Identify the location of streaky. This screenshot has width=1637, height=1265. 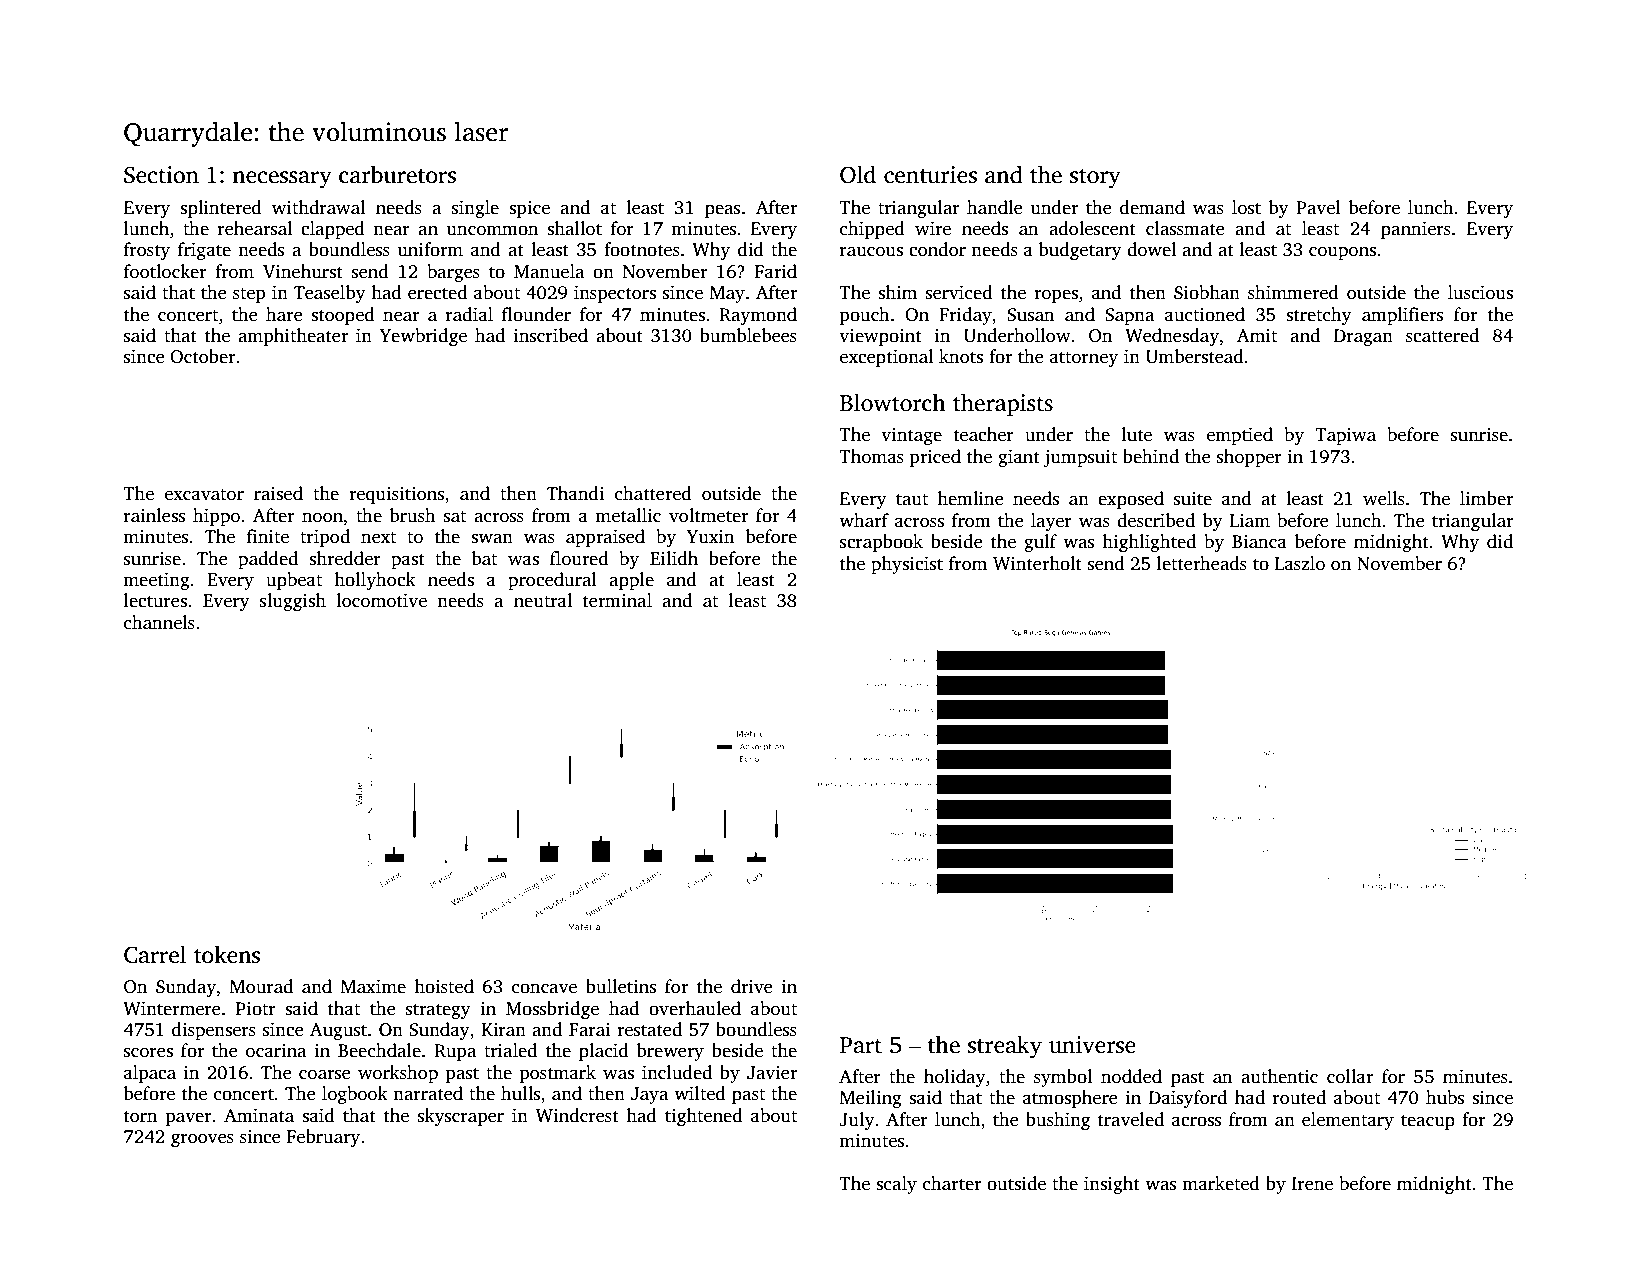
(1005, 1047).
